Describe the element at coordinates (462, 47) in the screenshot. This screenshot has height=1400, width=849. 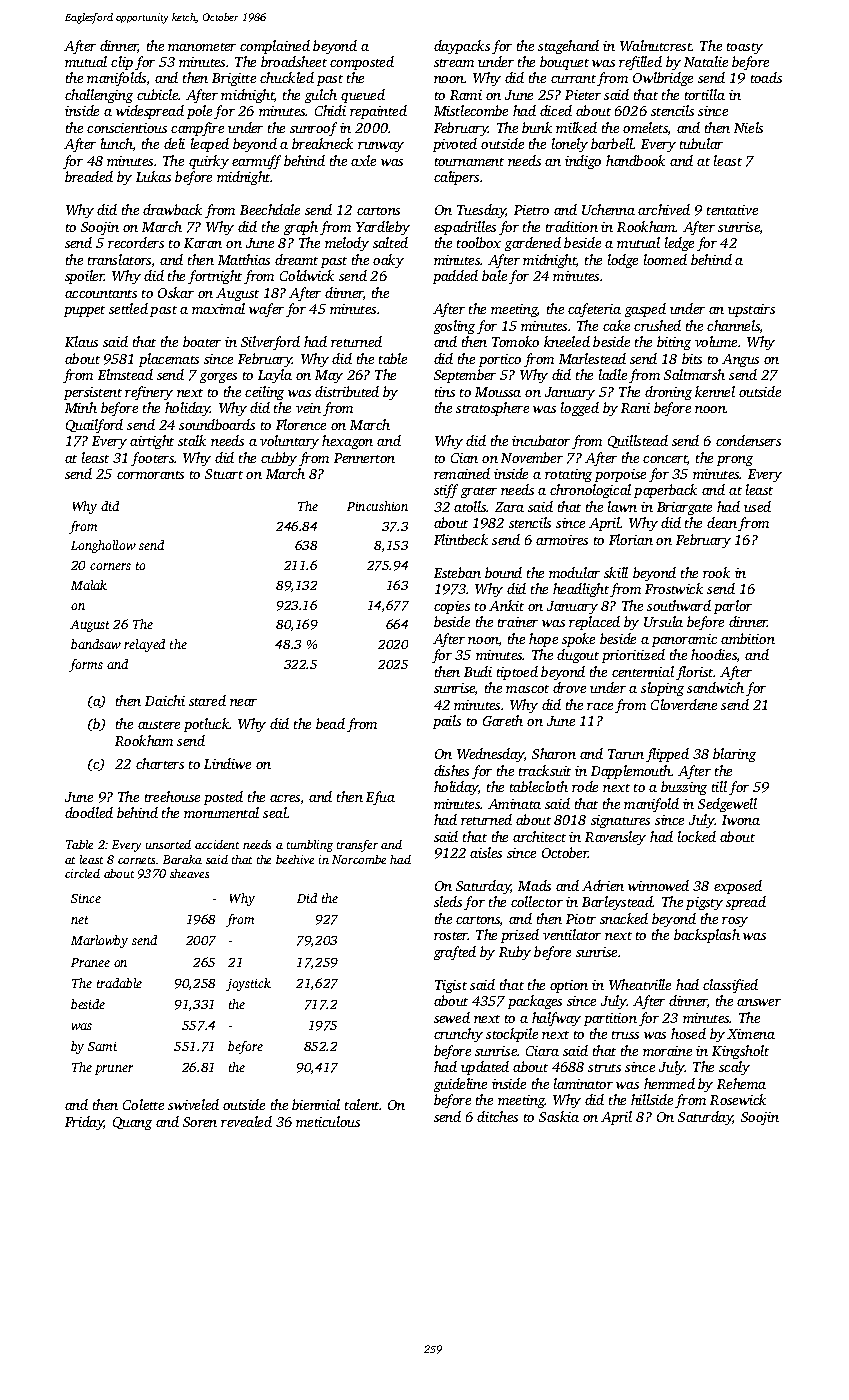
I see `daypacks` at that location.
